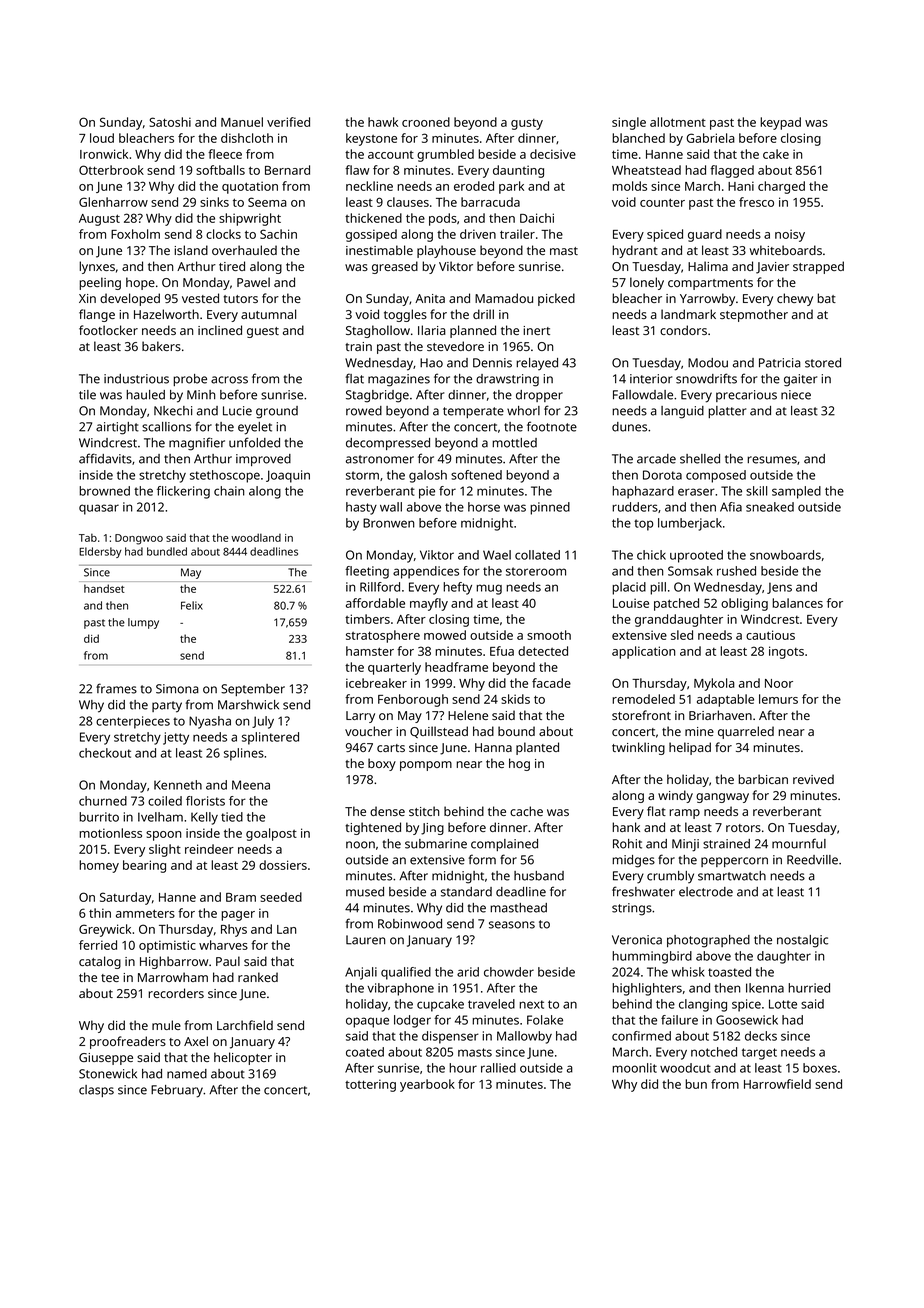  Describe the element at coordinates (539, 876) in the document. I see `husband` at that location.
